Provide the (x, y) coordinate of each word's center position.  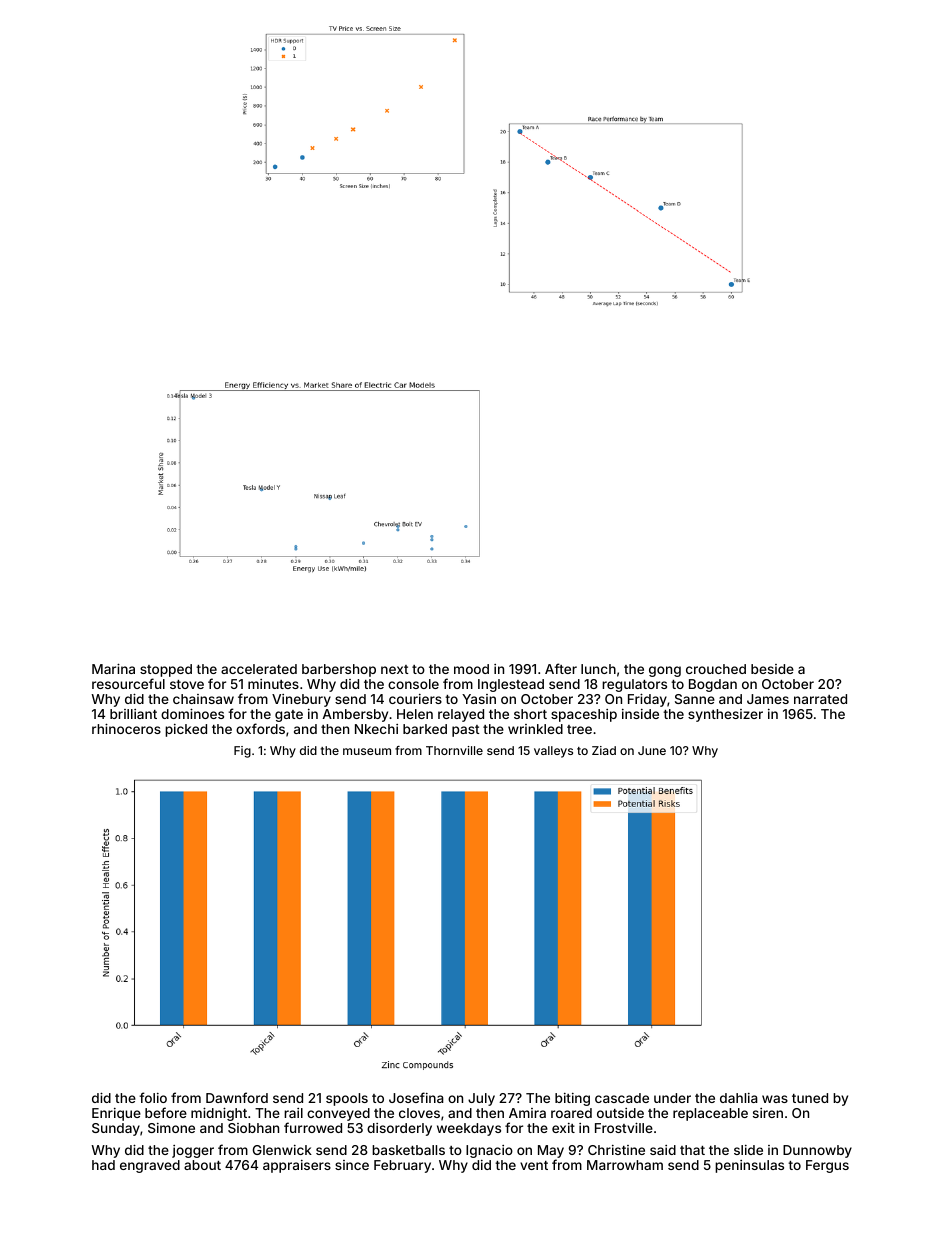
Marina (113, 668)
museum (367, 751)
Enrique (116, 1114)
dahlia (739, 1098)
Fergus (827, 1166)
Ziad (604, 750)
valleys (553, 752)
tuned (810, 1098)
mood (471, 669)
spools (347, 1099)
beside (772, 669)
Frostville (624, 1127)
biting (572, 1099)
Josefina (416, 1097)
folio (153, 1097)
